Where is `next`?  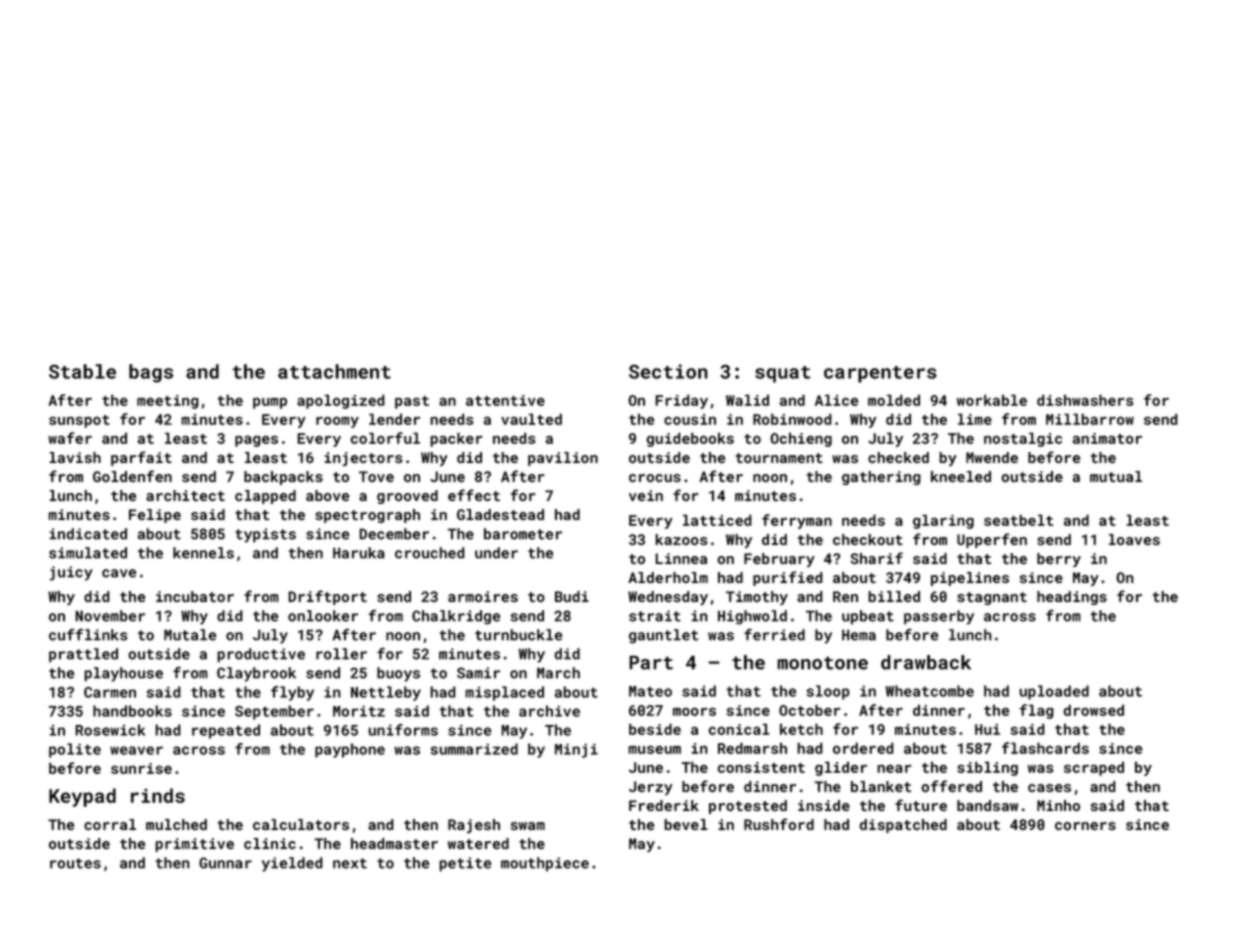 next is located at coordinates (350, 863).
